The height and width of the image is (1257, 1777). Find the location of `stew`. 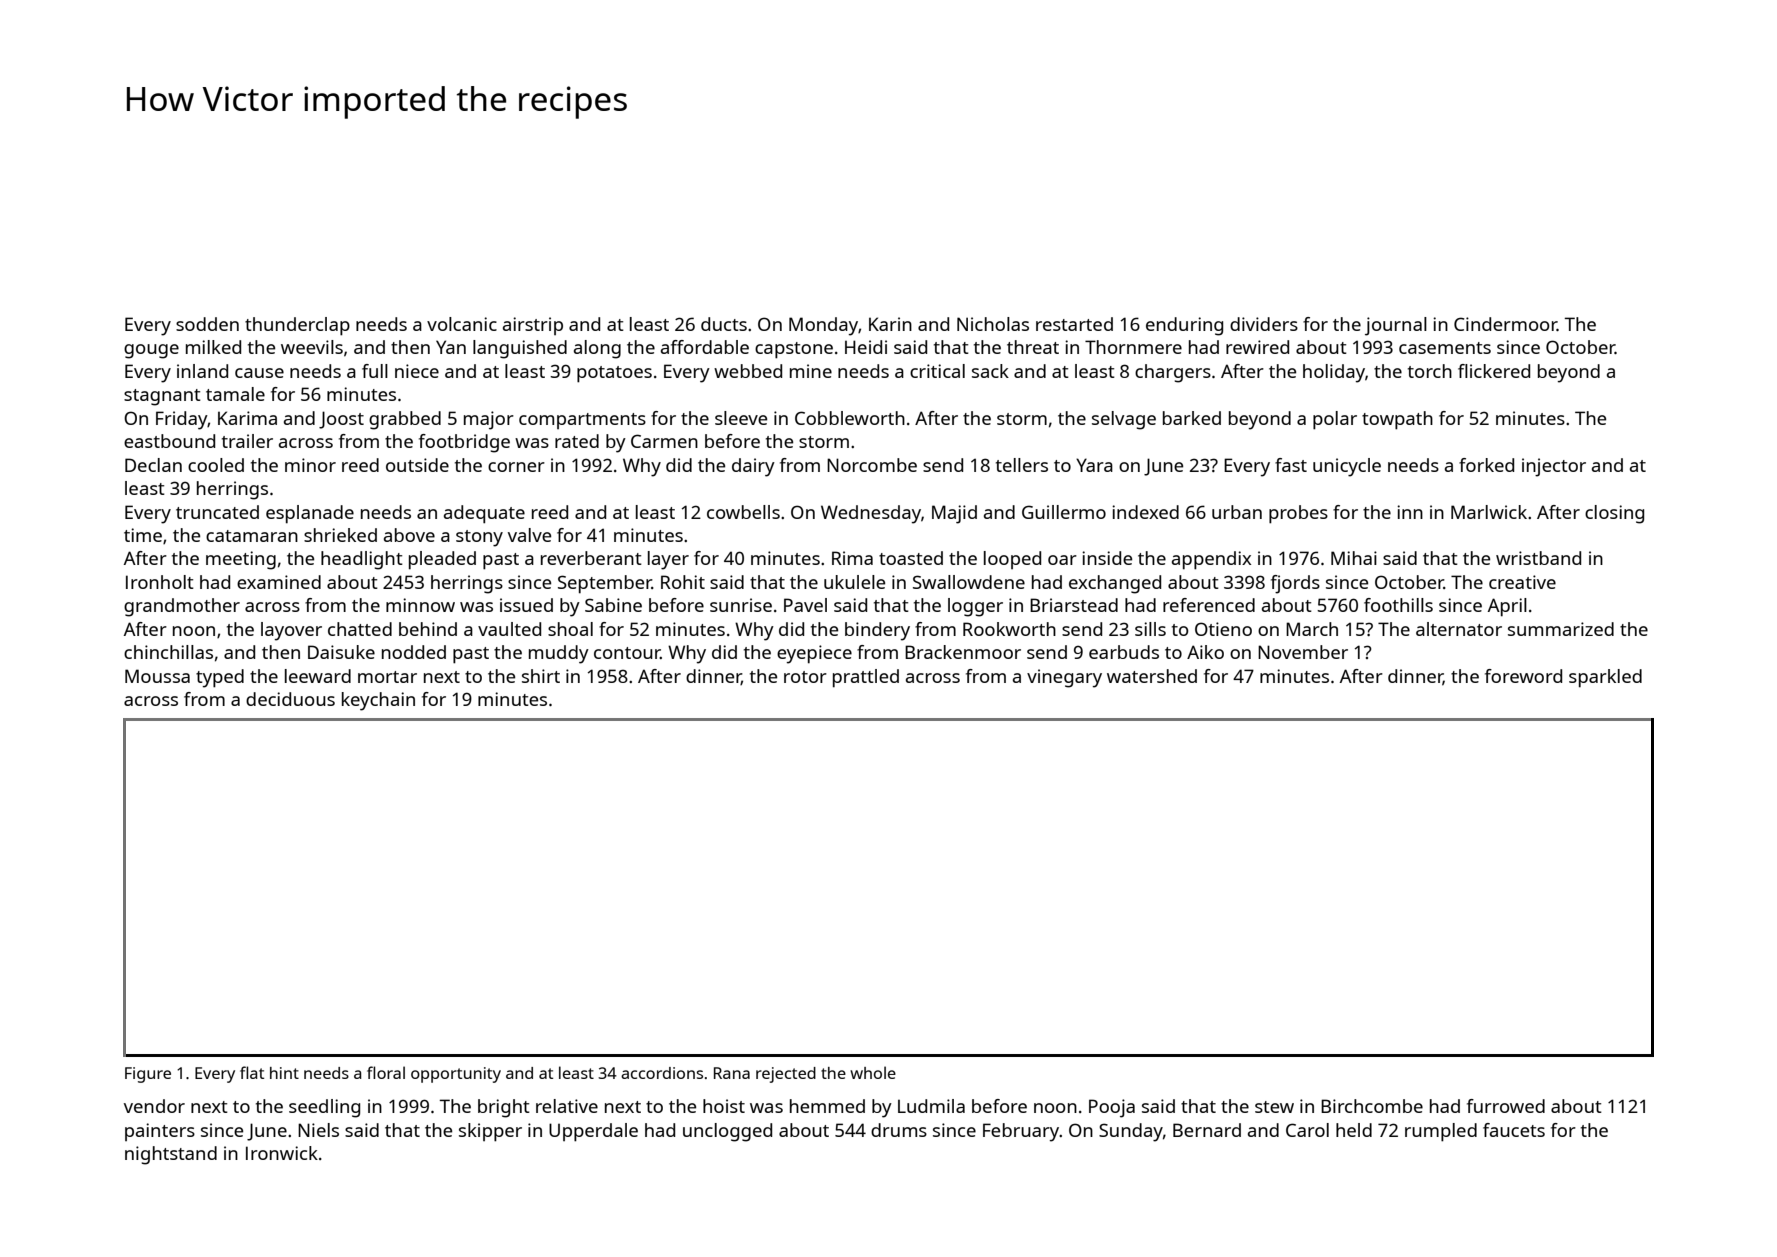

stew is located at coordinates (1274, 1107).
